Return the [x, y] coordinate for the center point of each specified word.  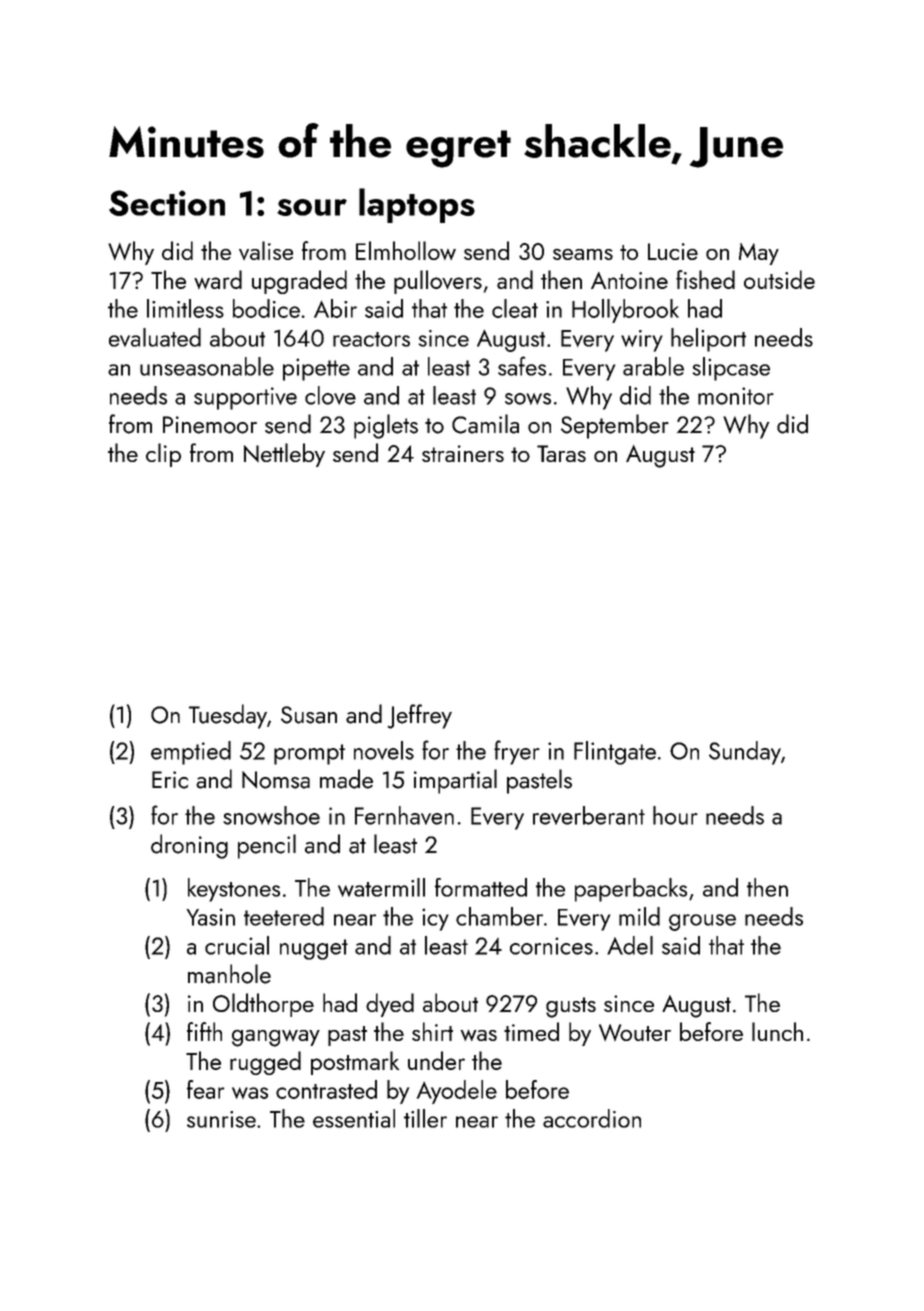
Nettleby [284, 455]
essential [354, 1118]
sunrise [221, 1119]
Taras [561, 453]
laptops [417, 205]
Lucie [673, 251]
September [615, 426]
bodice [266, 308]
